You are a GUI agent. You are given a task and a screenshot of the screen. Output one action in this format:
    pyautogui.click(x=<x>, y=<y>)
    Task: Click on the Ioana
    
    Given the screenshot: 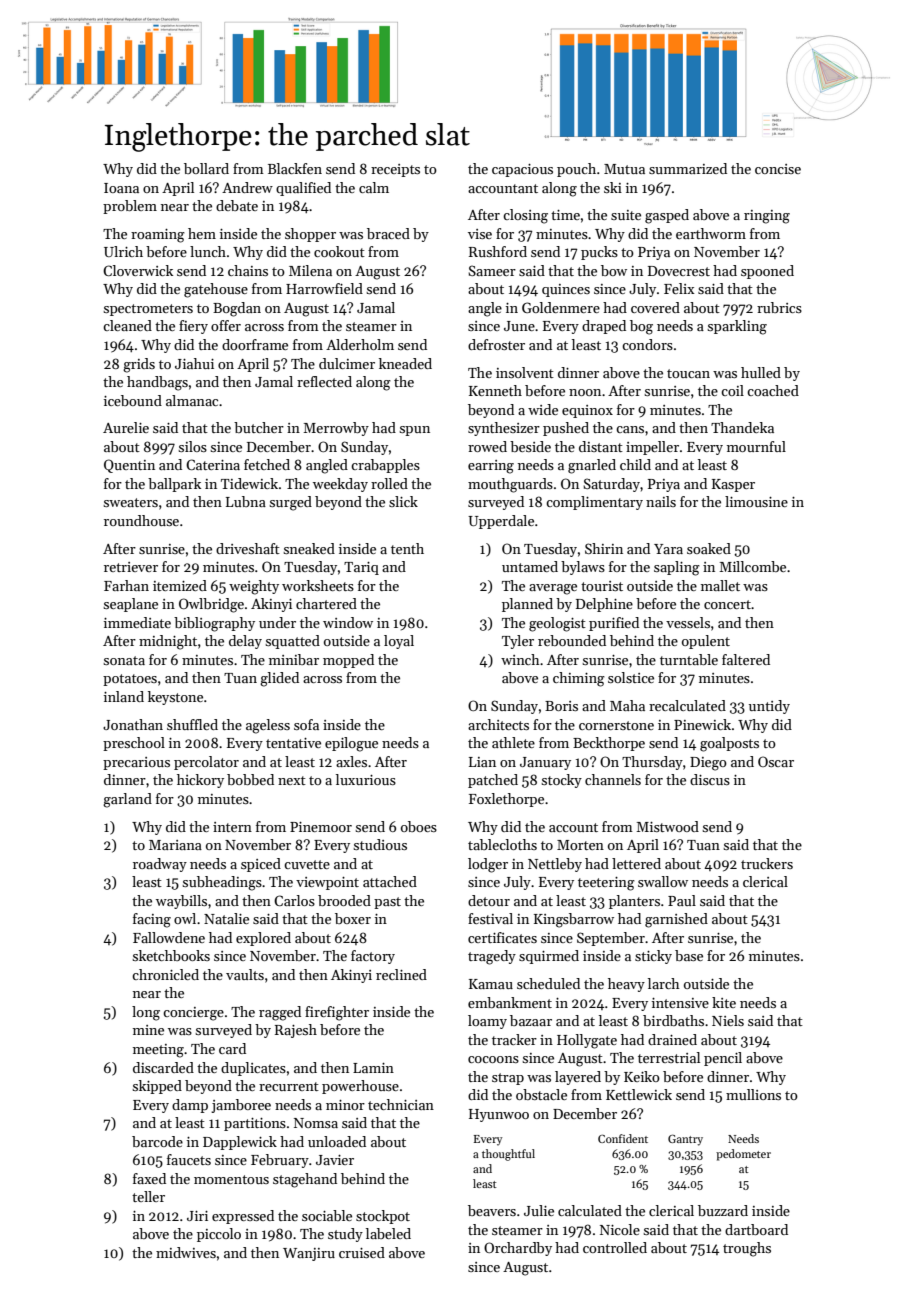 What is the action you would take?
    pyautogui.click(x=121, y=188)
